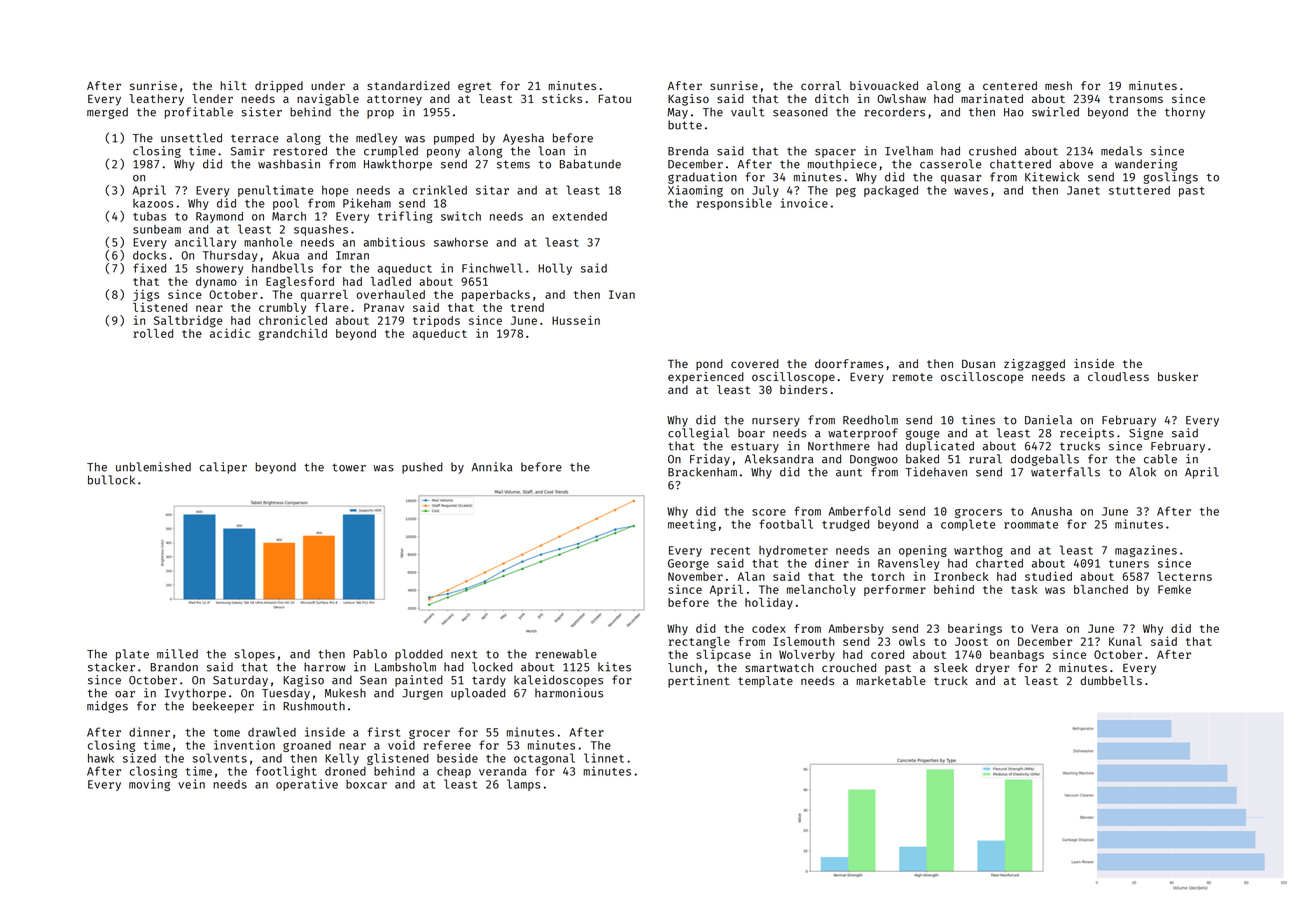 The height and width of the document is (924, 1308). What do you see at coordinates (1024, 589) in the document?
I see `task` at bounding box center [1024, 589].
